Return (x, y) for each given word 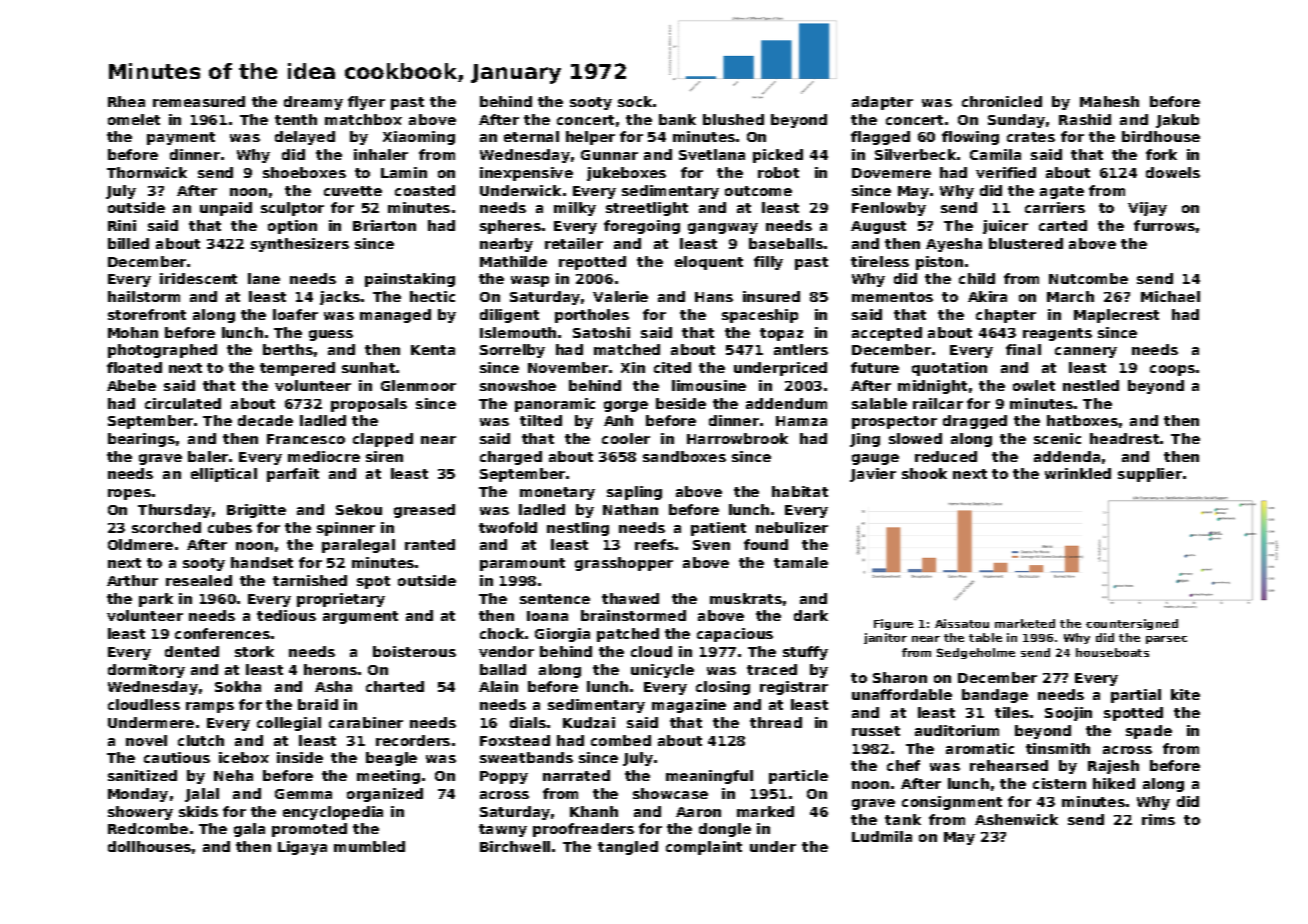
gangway (723, 228)
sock (636, 101)
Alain (498, 686)
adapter (882, 103)
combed (621, 740)
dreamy (313, 103)
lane (264, 278)
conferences (222, 633)
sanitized (142, 775)
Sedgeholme (976, 653)
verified (1006, 172)
